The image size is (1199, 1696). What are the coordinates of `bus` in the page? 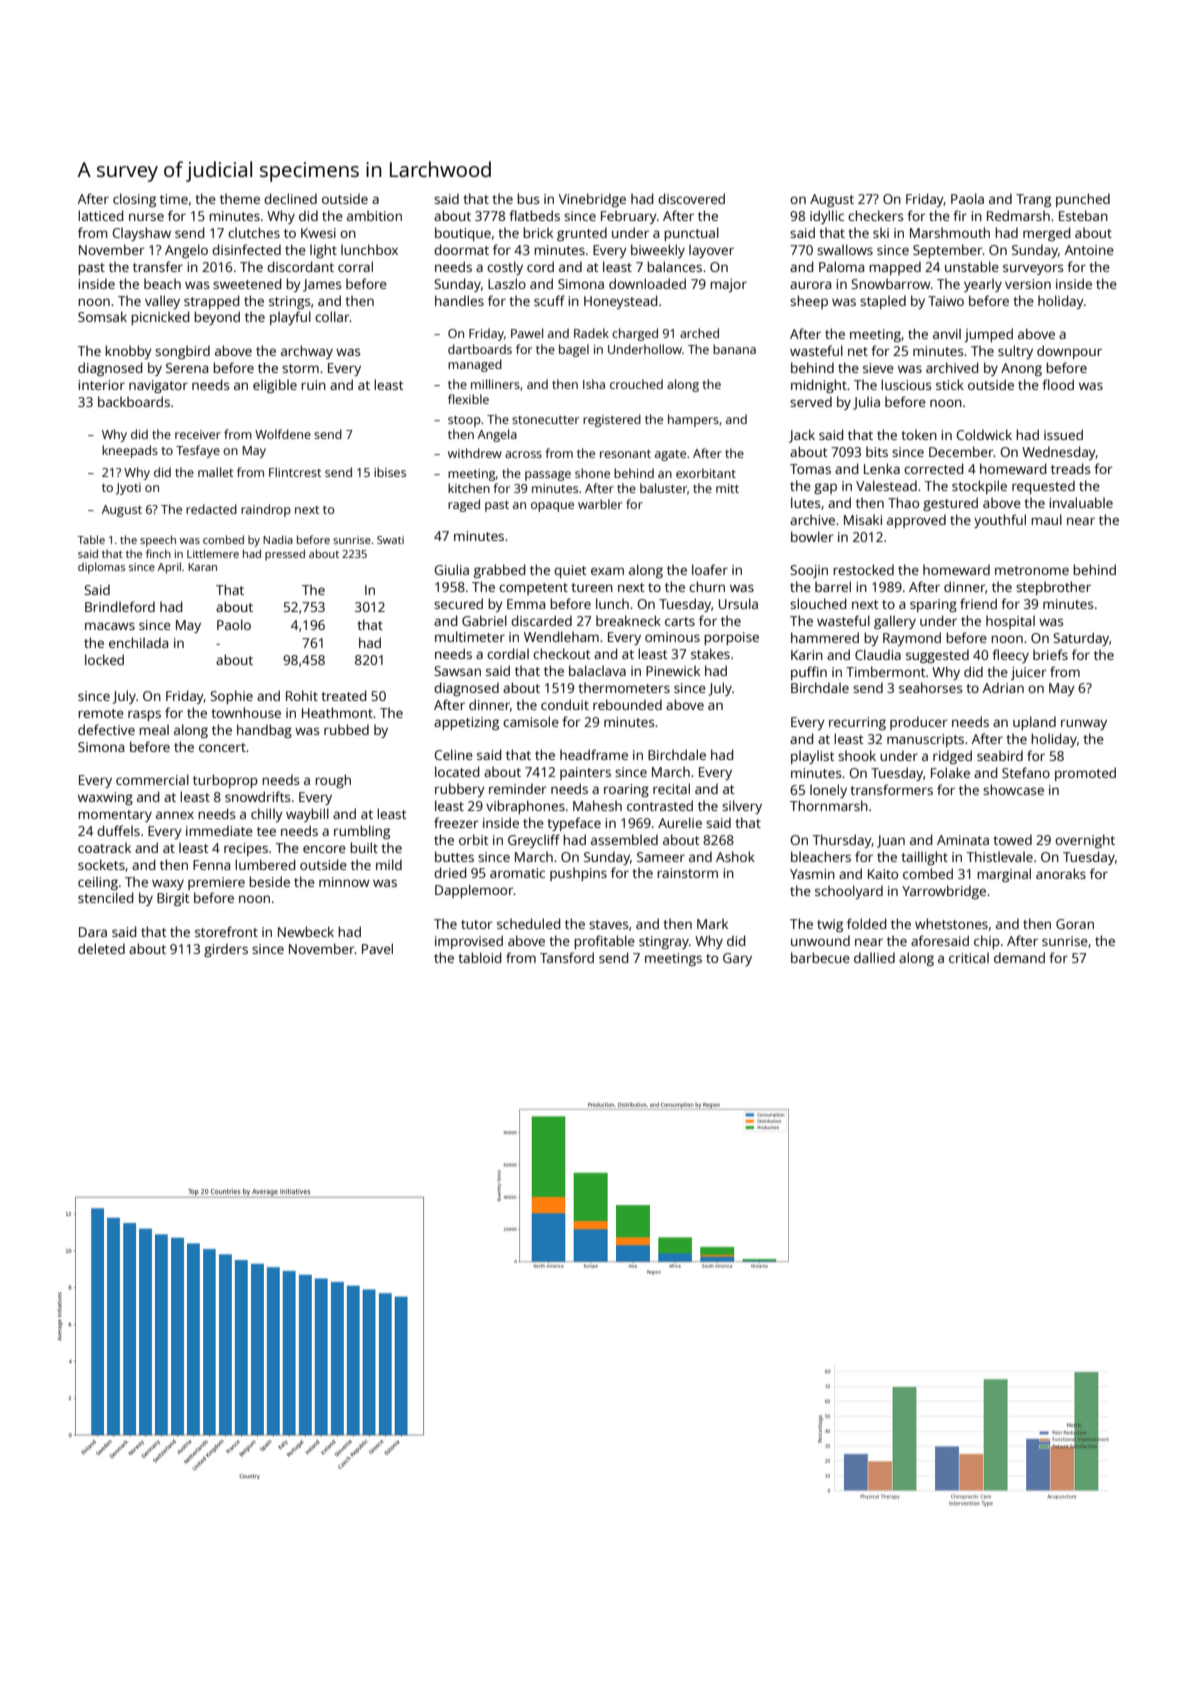 It's located at (528, 198).
